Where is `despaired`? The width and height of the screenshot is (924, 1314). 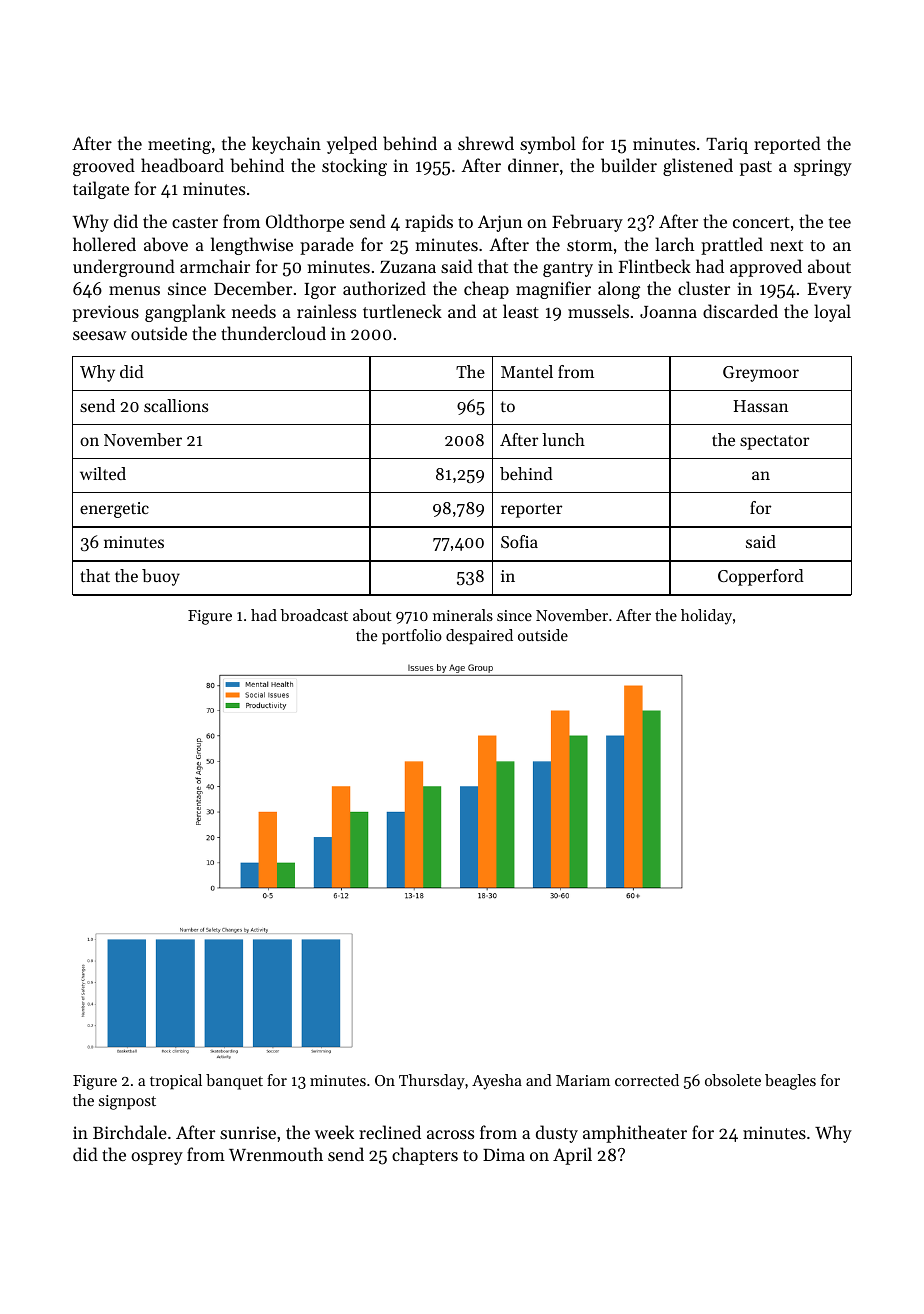 despaired is located at coordinates (479, 637).
